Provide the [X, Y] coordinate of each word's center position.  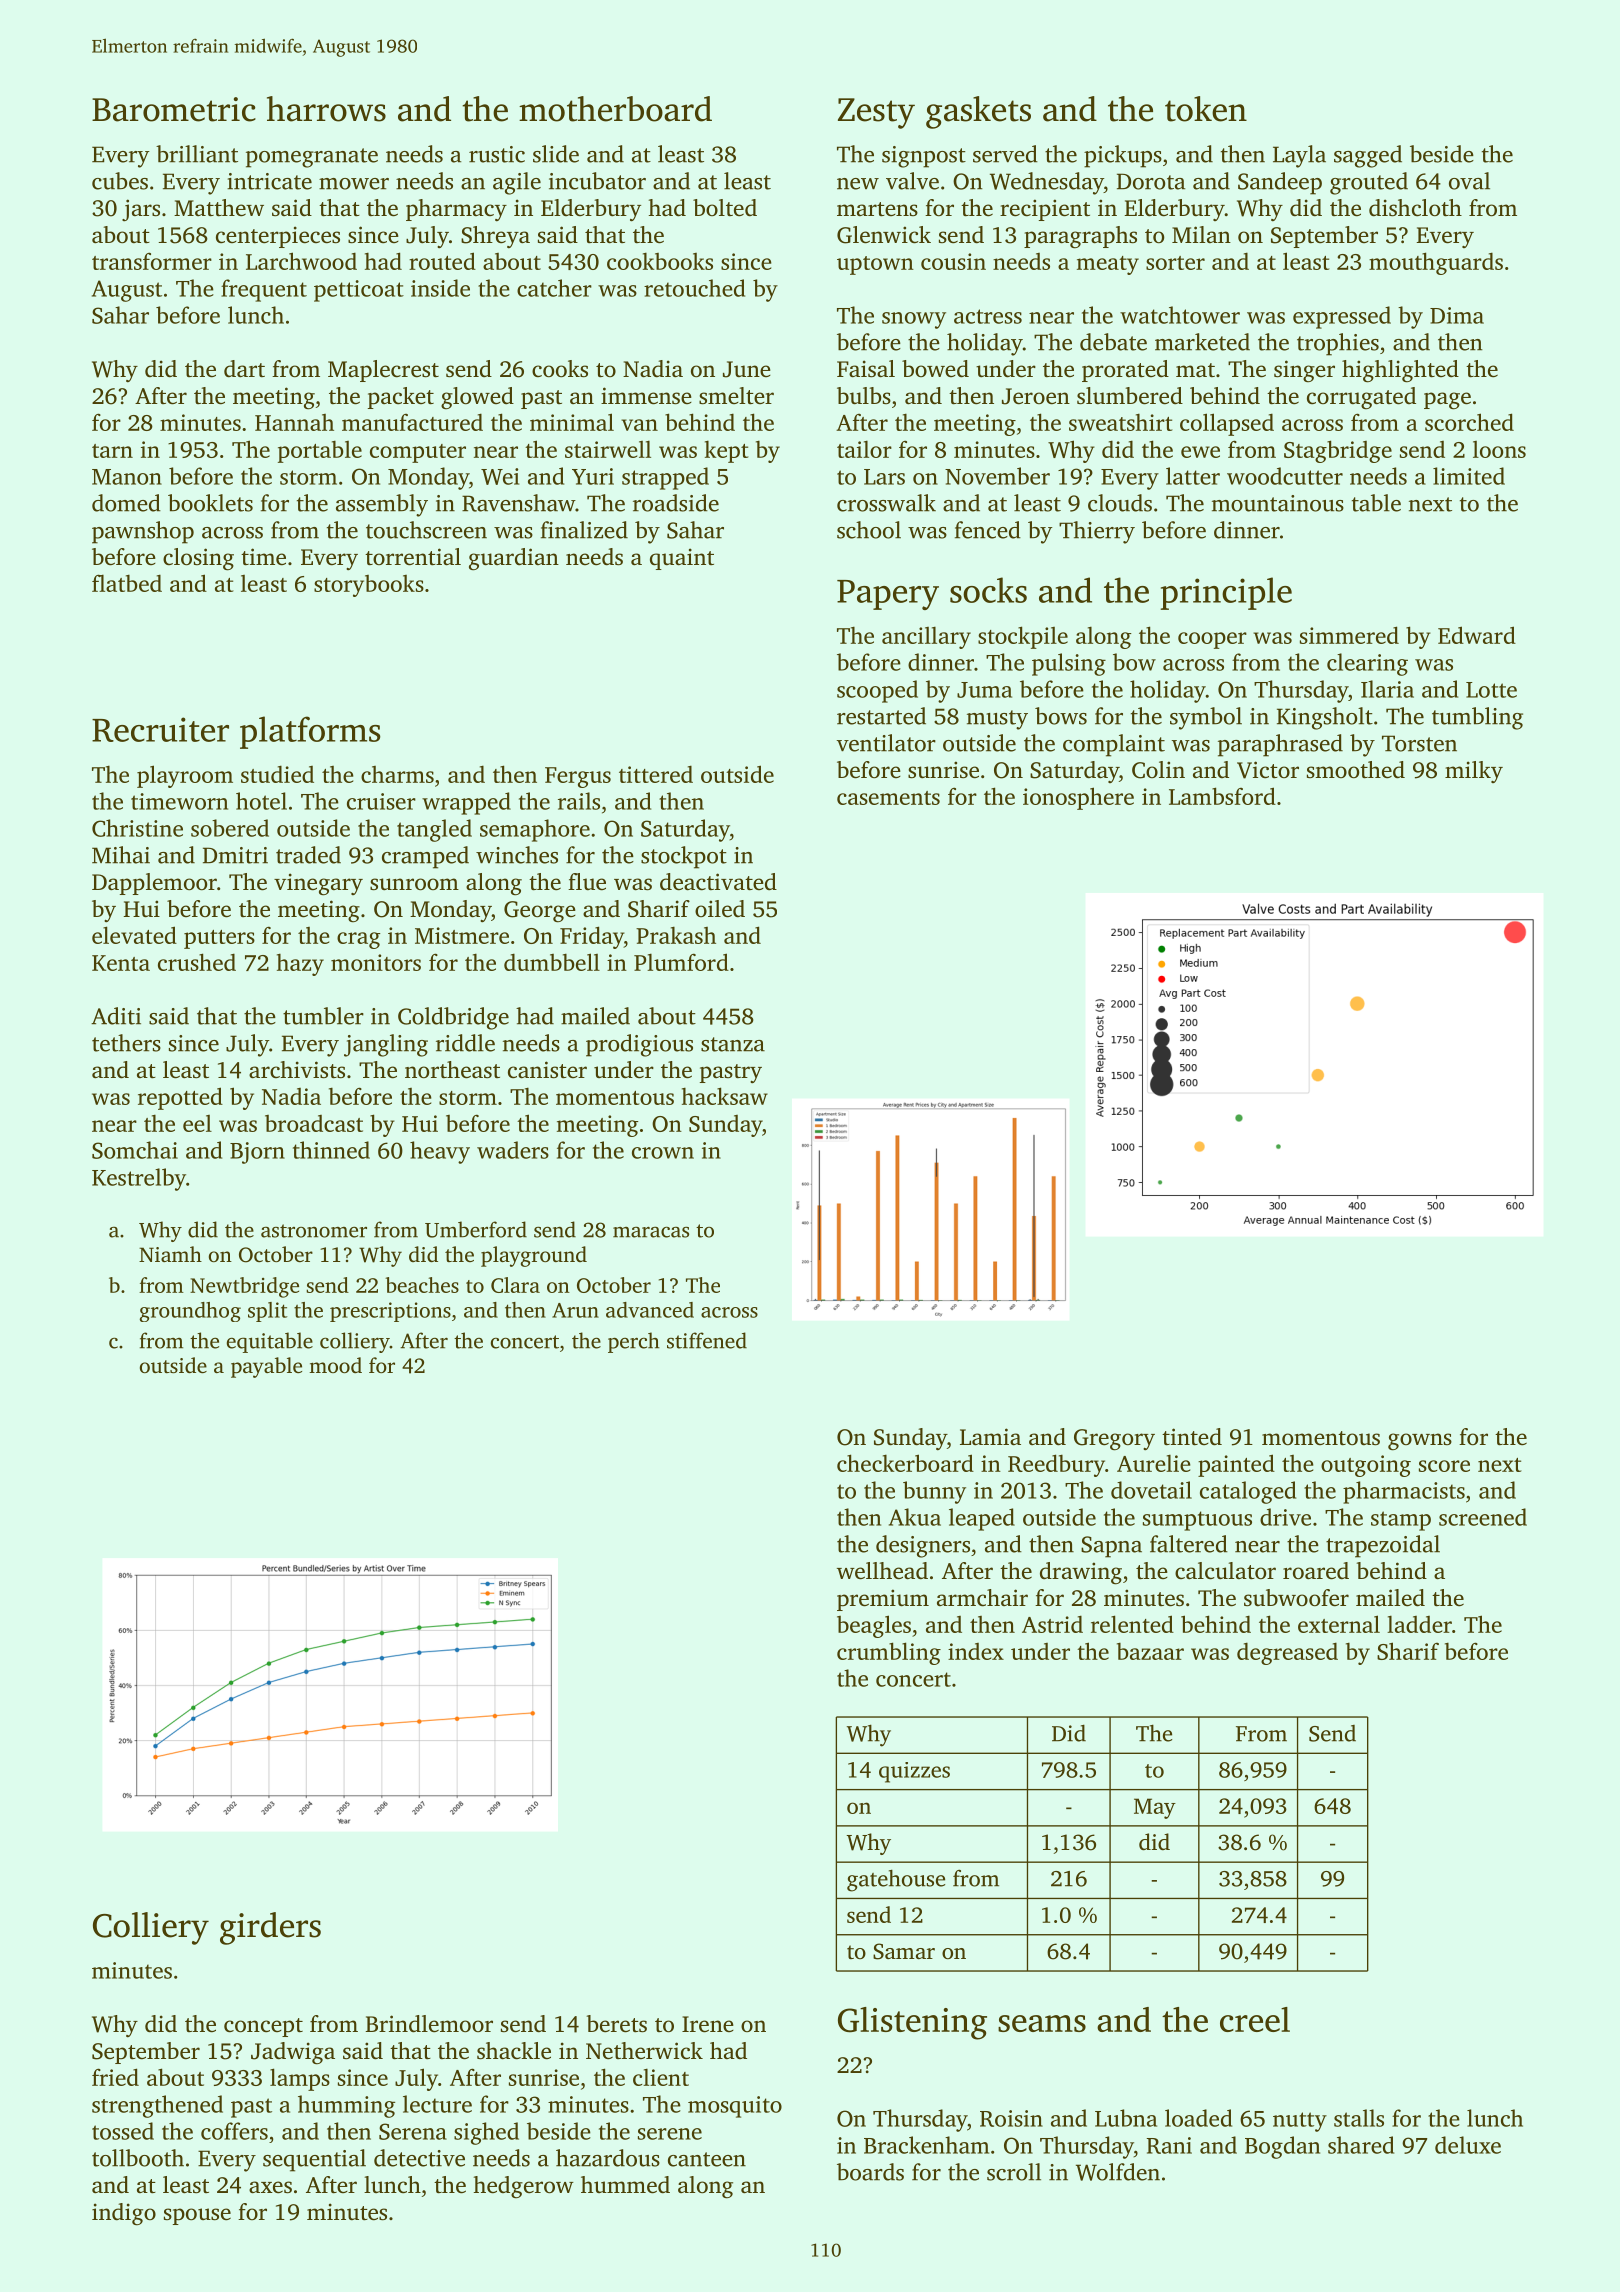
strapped [665, 478]
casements [888, 798]
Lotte [1491, 690]
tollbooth [138, 2158]
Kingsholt [1325, 718]
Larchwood [301, 261]
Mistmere [462, 935]
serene [670, 2134]
